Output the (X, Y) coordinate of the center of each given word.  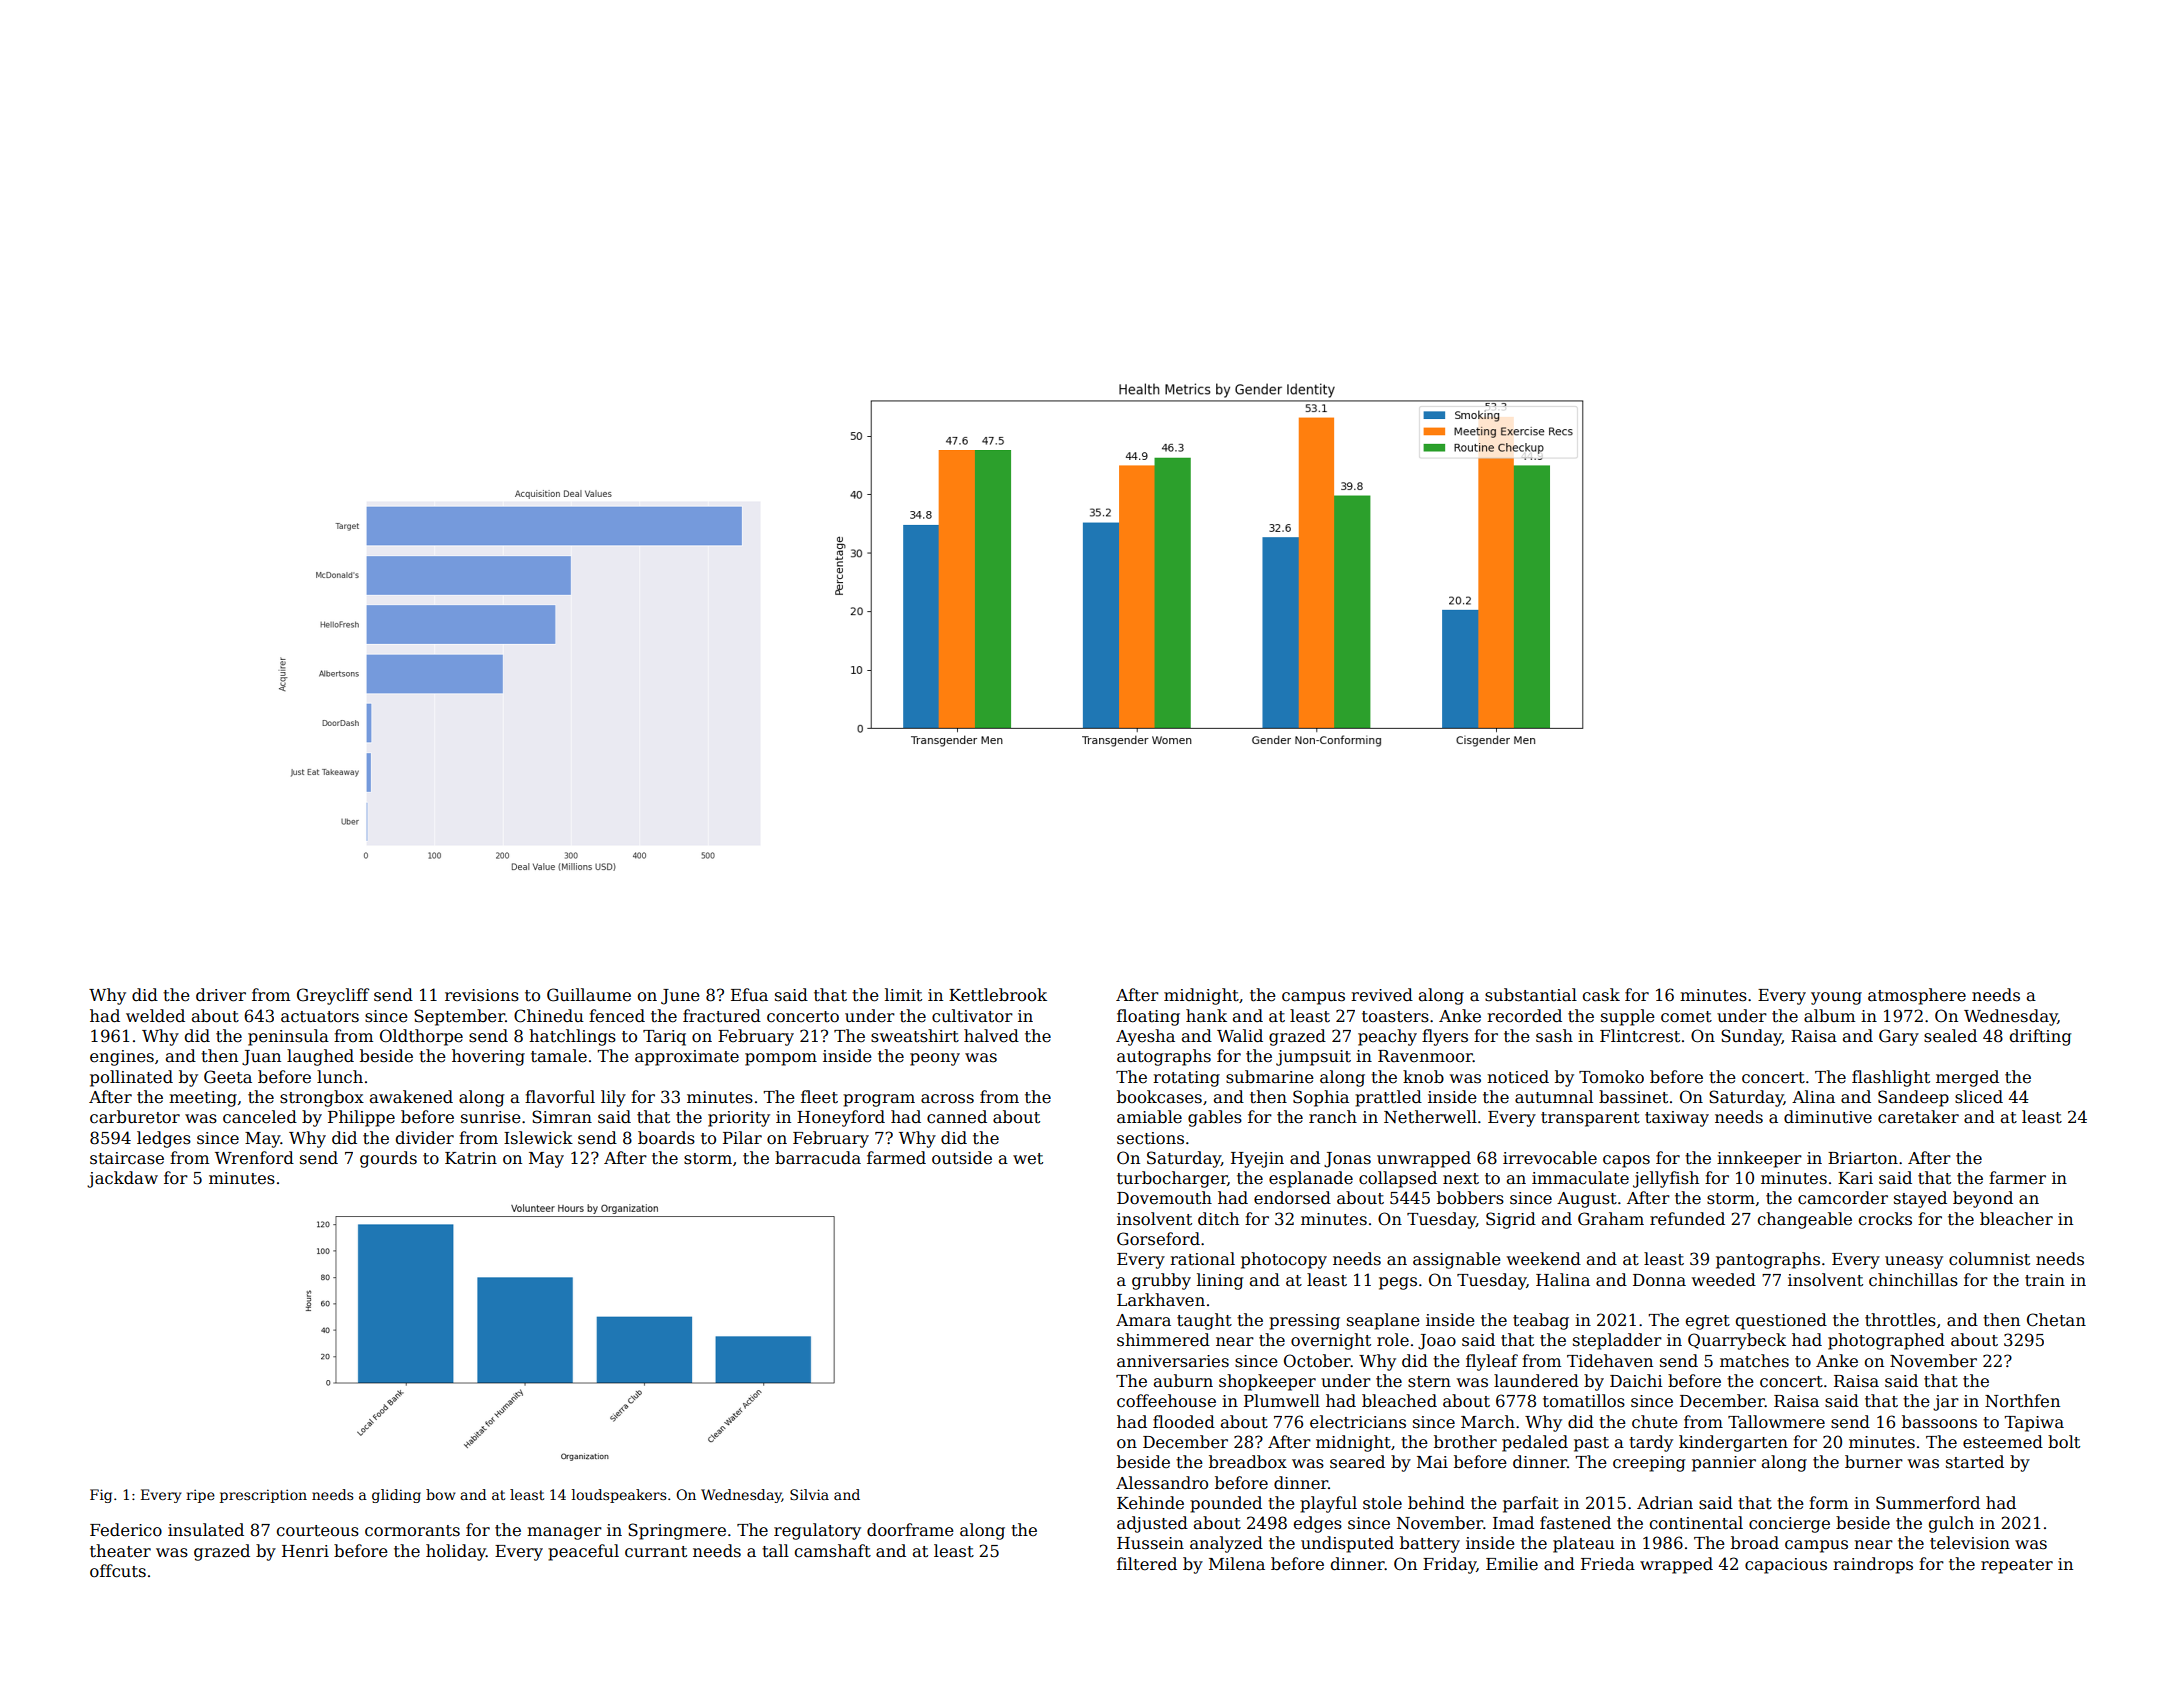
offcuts (118, 1571)
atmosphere (1917, 996)
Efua (749, 995)
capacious (1786, 1566)
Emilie (1512, 1564)
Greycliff (333, 996)
